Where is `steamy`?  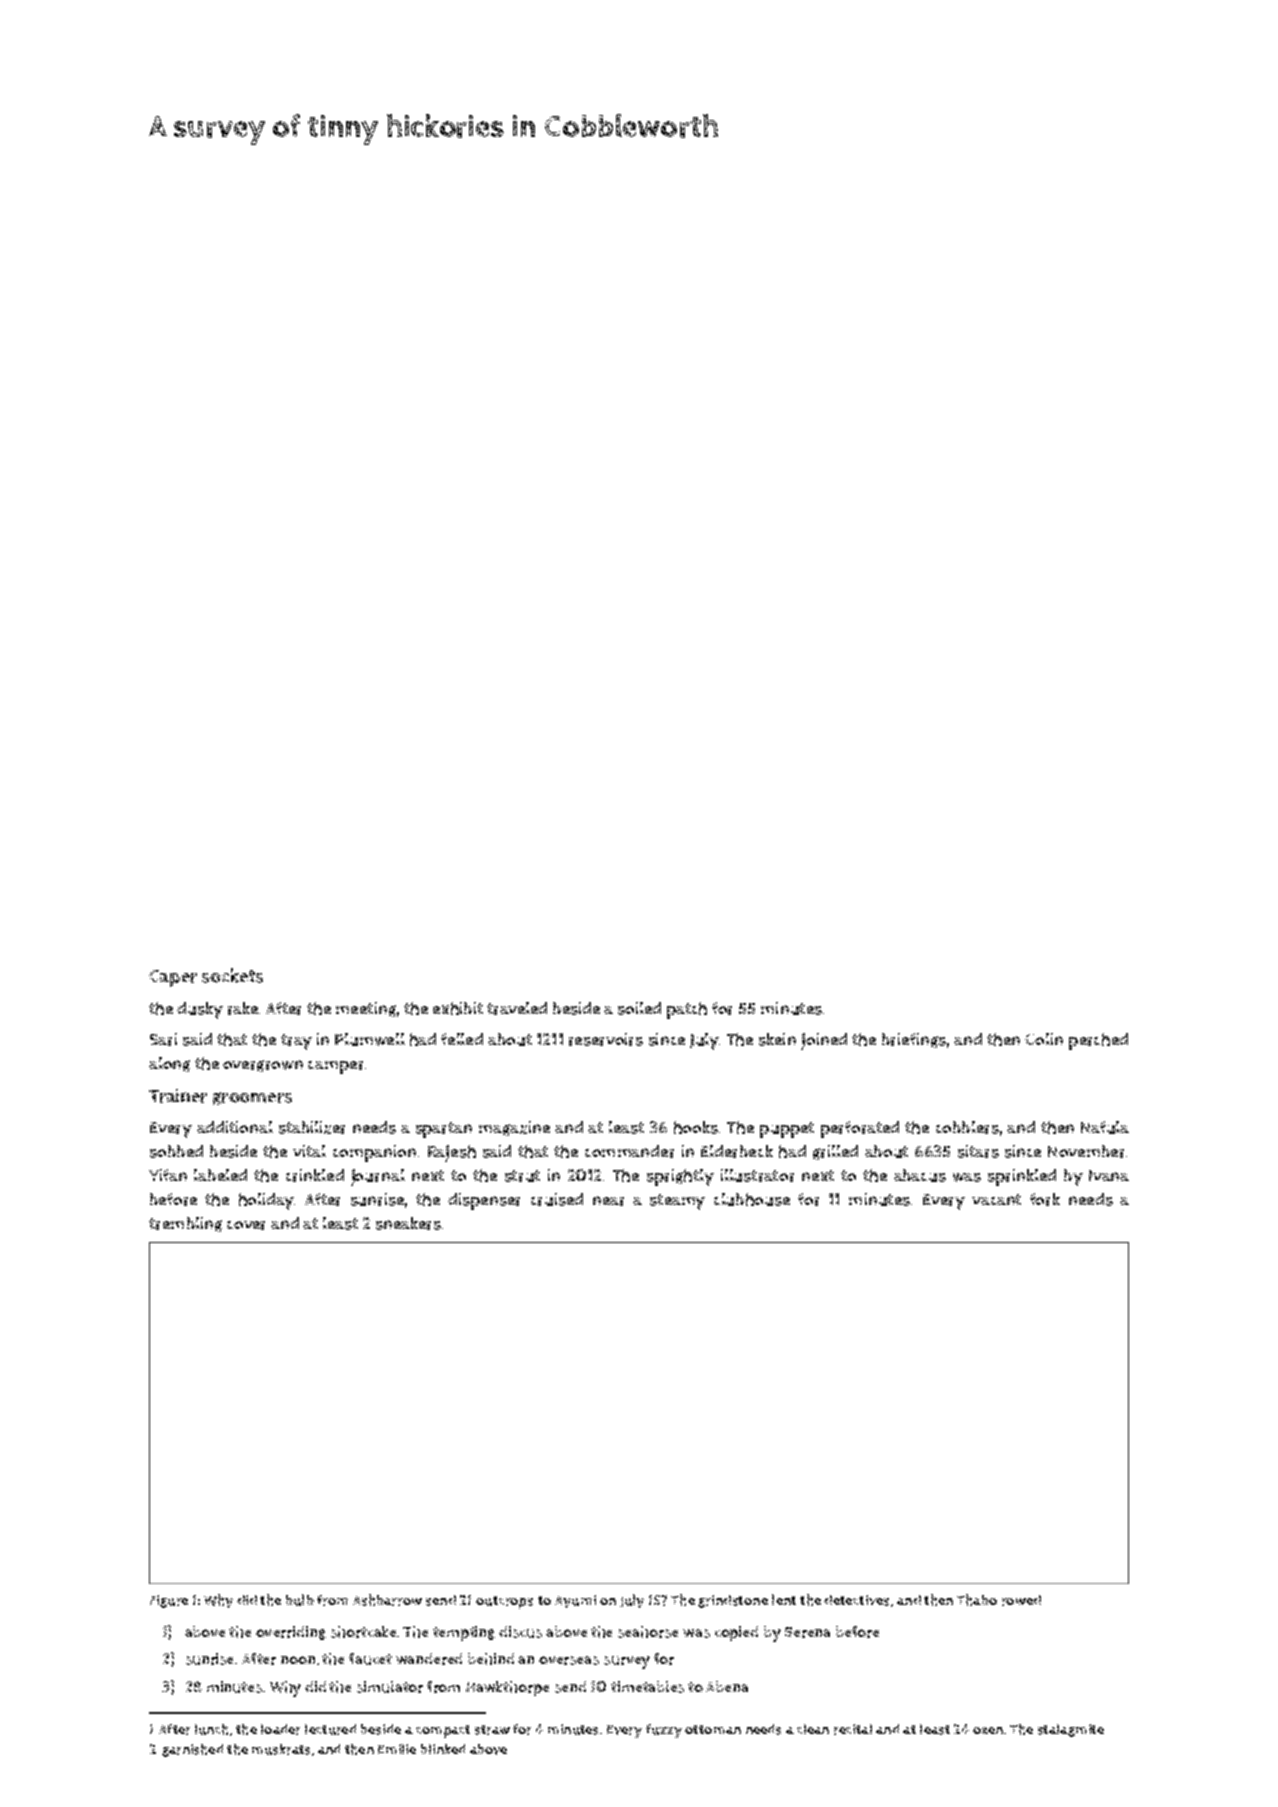 steamy is located at coordinates (677, 1202).
